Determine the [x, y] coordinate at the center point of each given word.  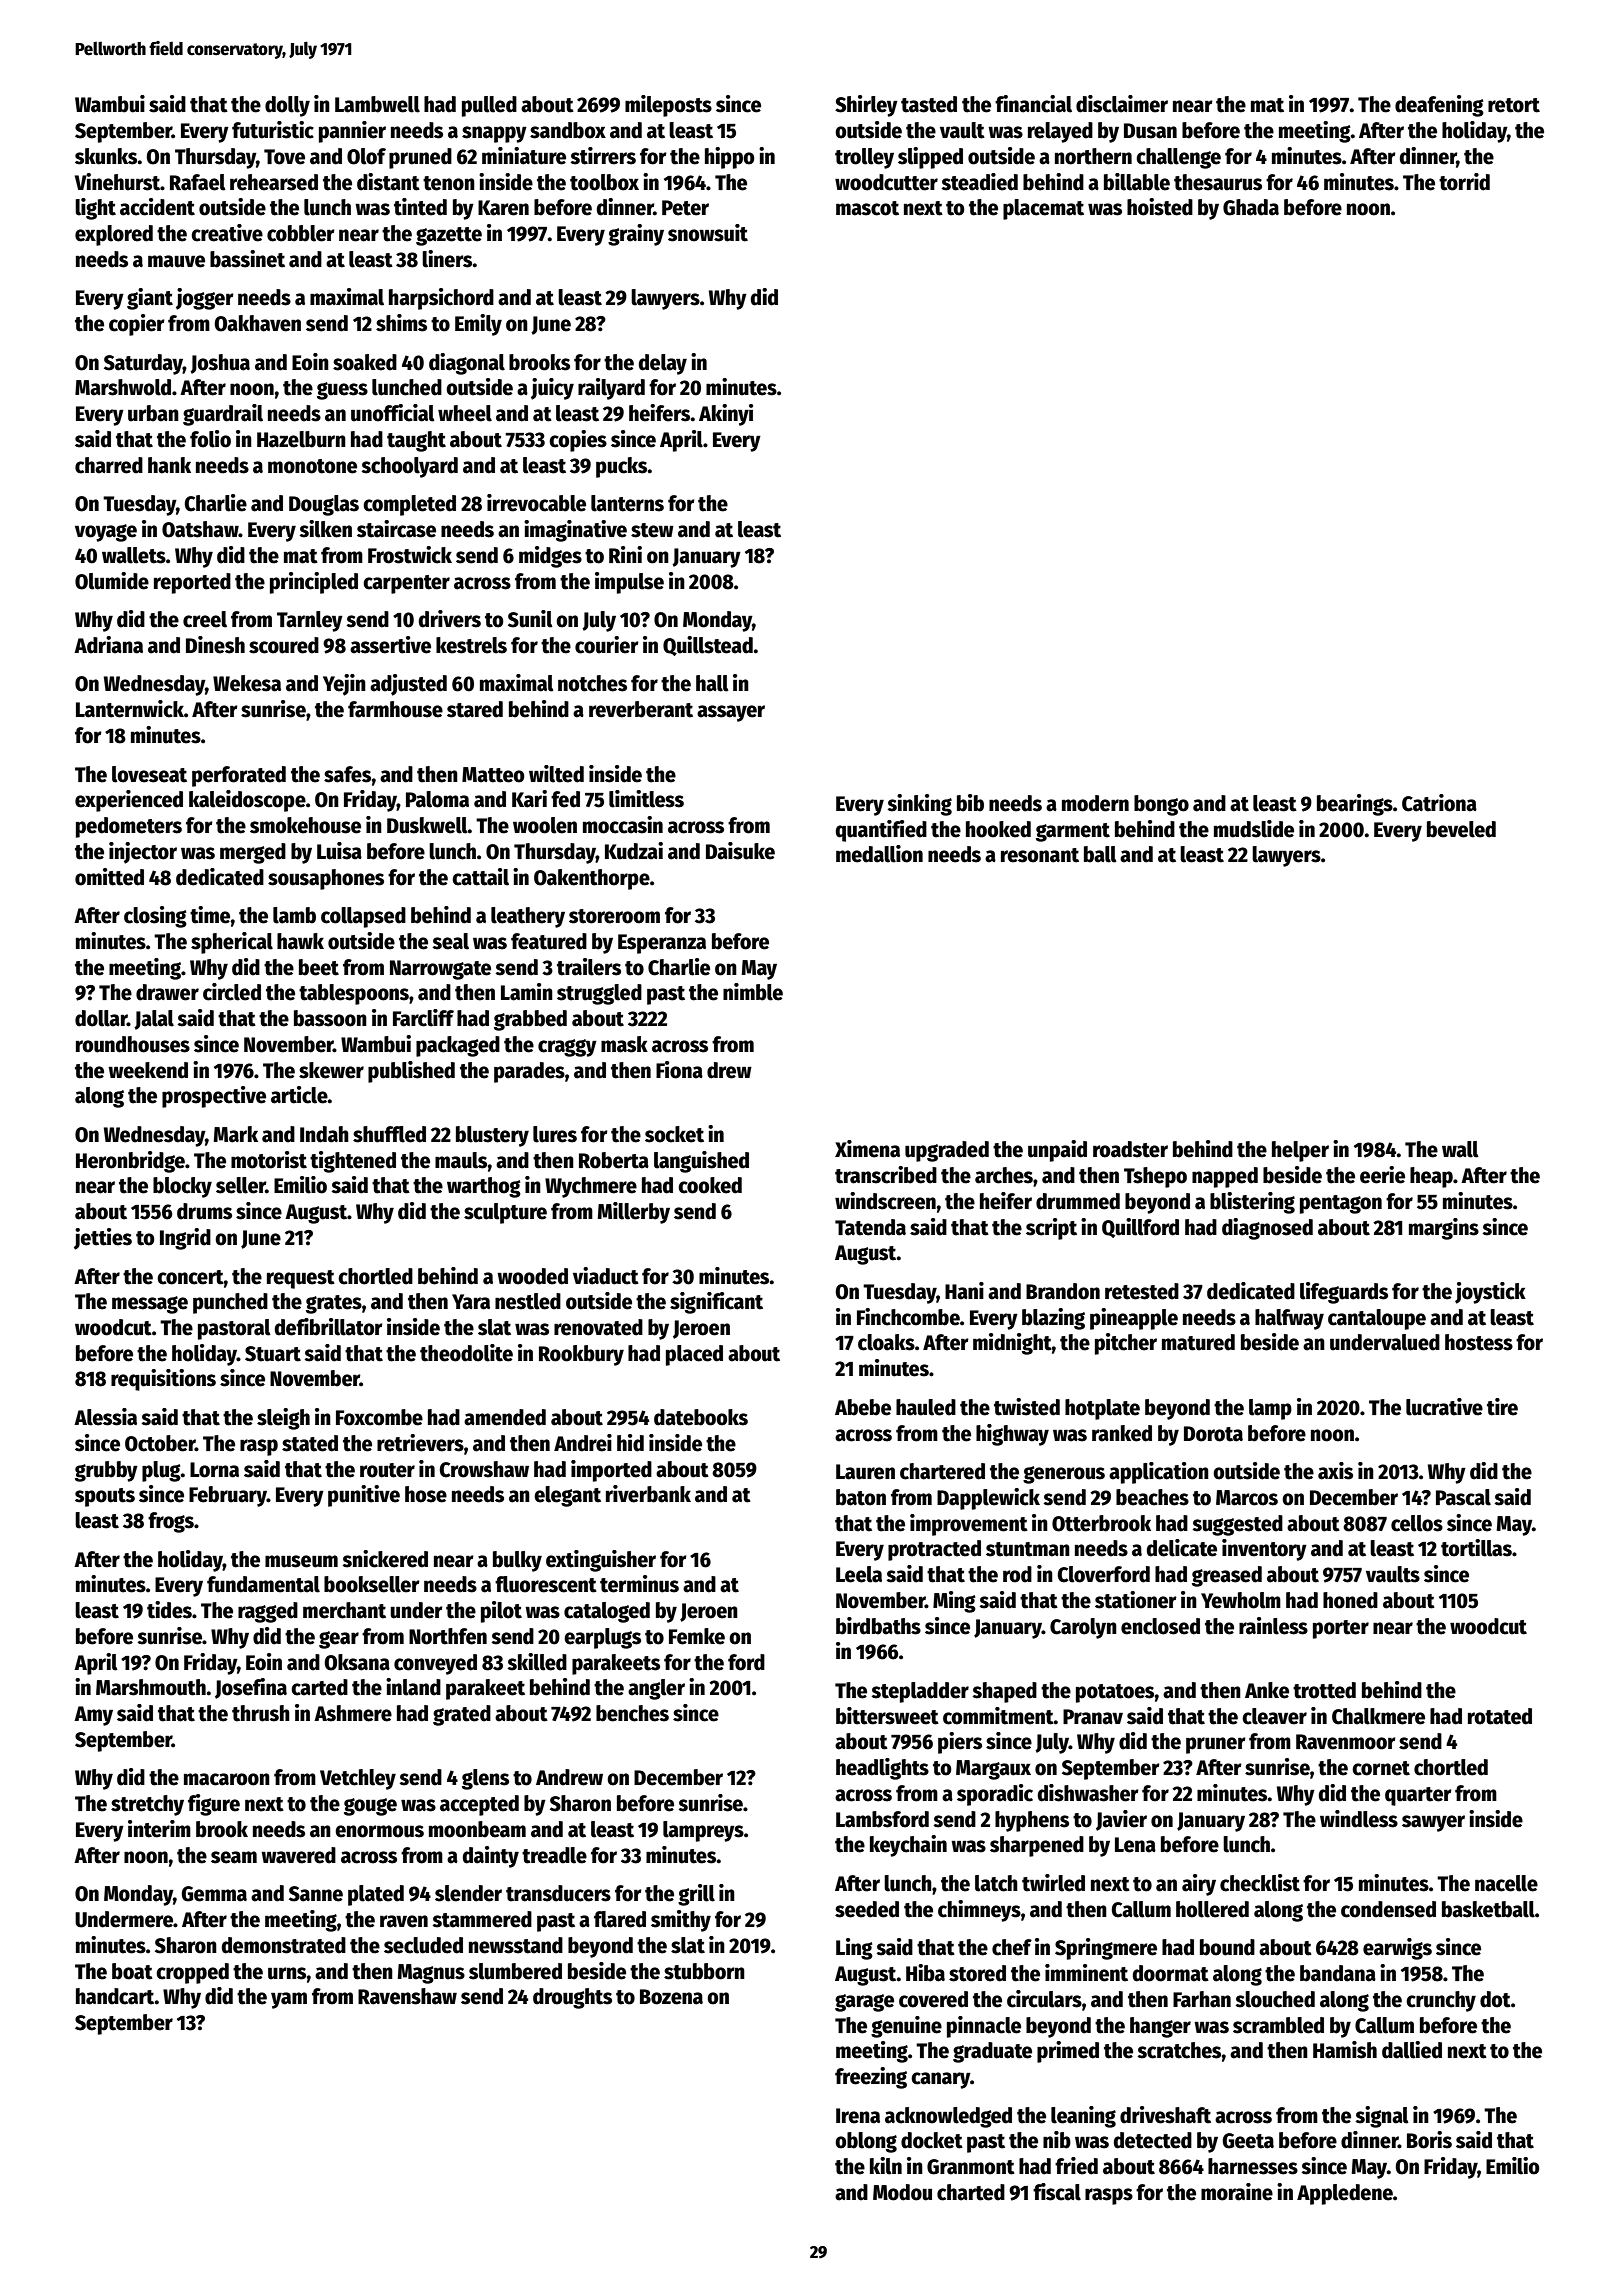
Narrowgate [440, 970]
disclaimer [1122, 104]
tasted [929, 104]
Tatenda [870, 1227]
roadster [1130, 1149]
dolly [287, 106]
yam [289, 2000]
